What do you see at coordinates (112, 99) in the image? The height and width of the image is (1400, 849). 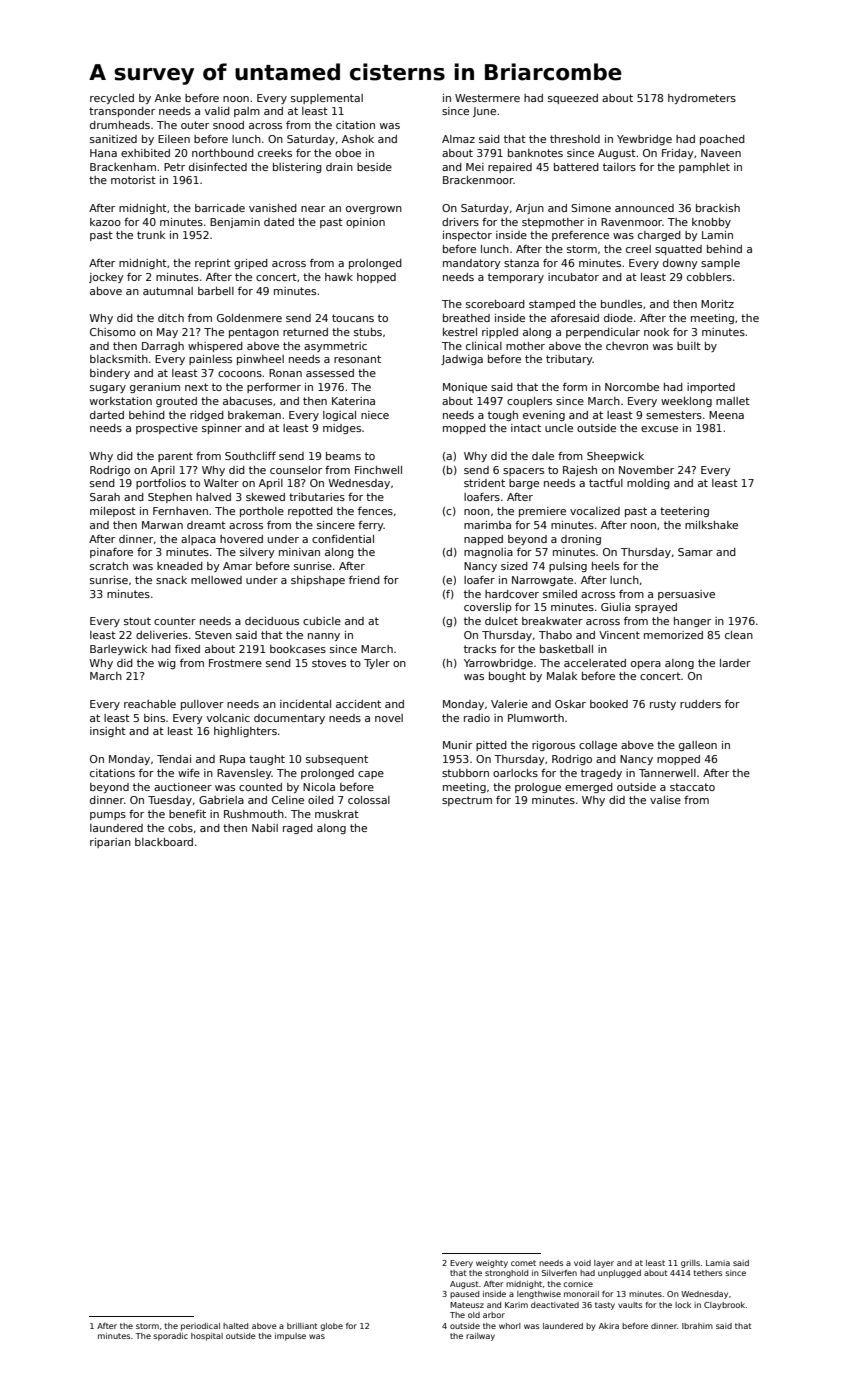 I see `recycled` at bounding box center [112, 99].
